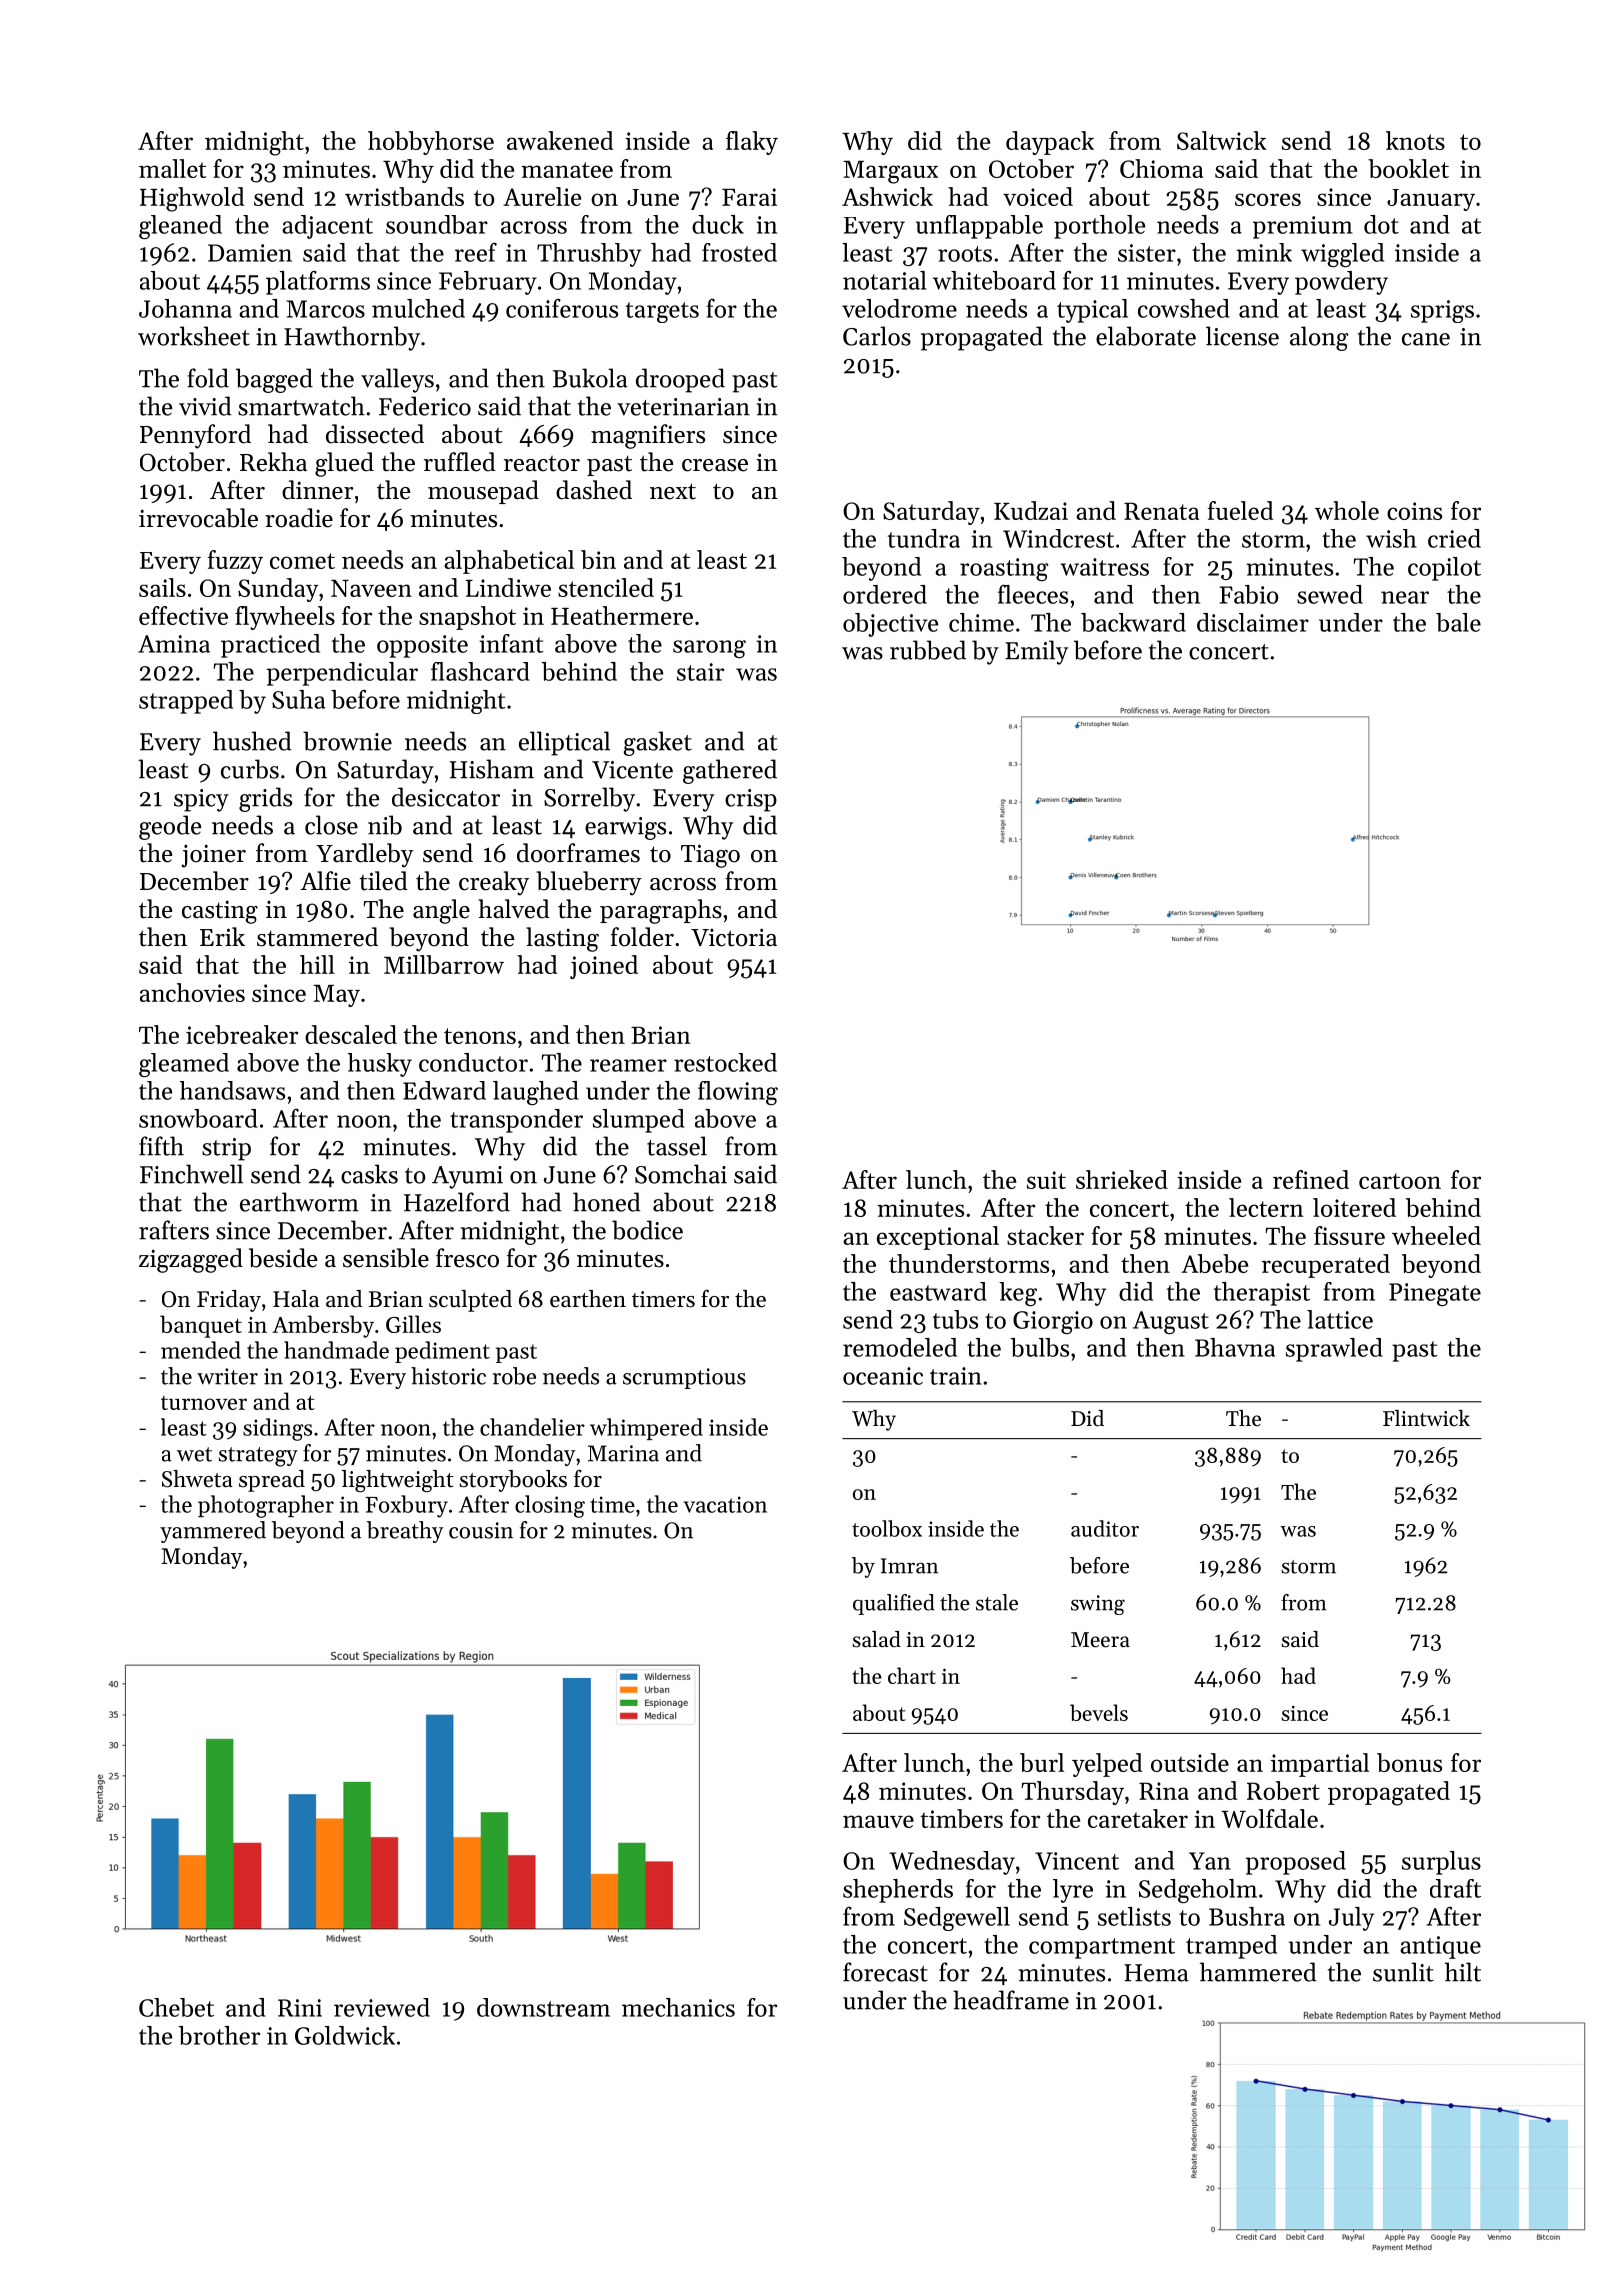 This screenshot has width=1620, height=2292. Describe the element at coordinates (192, 992) in the screenshot. I see `anchovies` at that location.
